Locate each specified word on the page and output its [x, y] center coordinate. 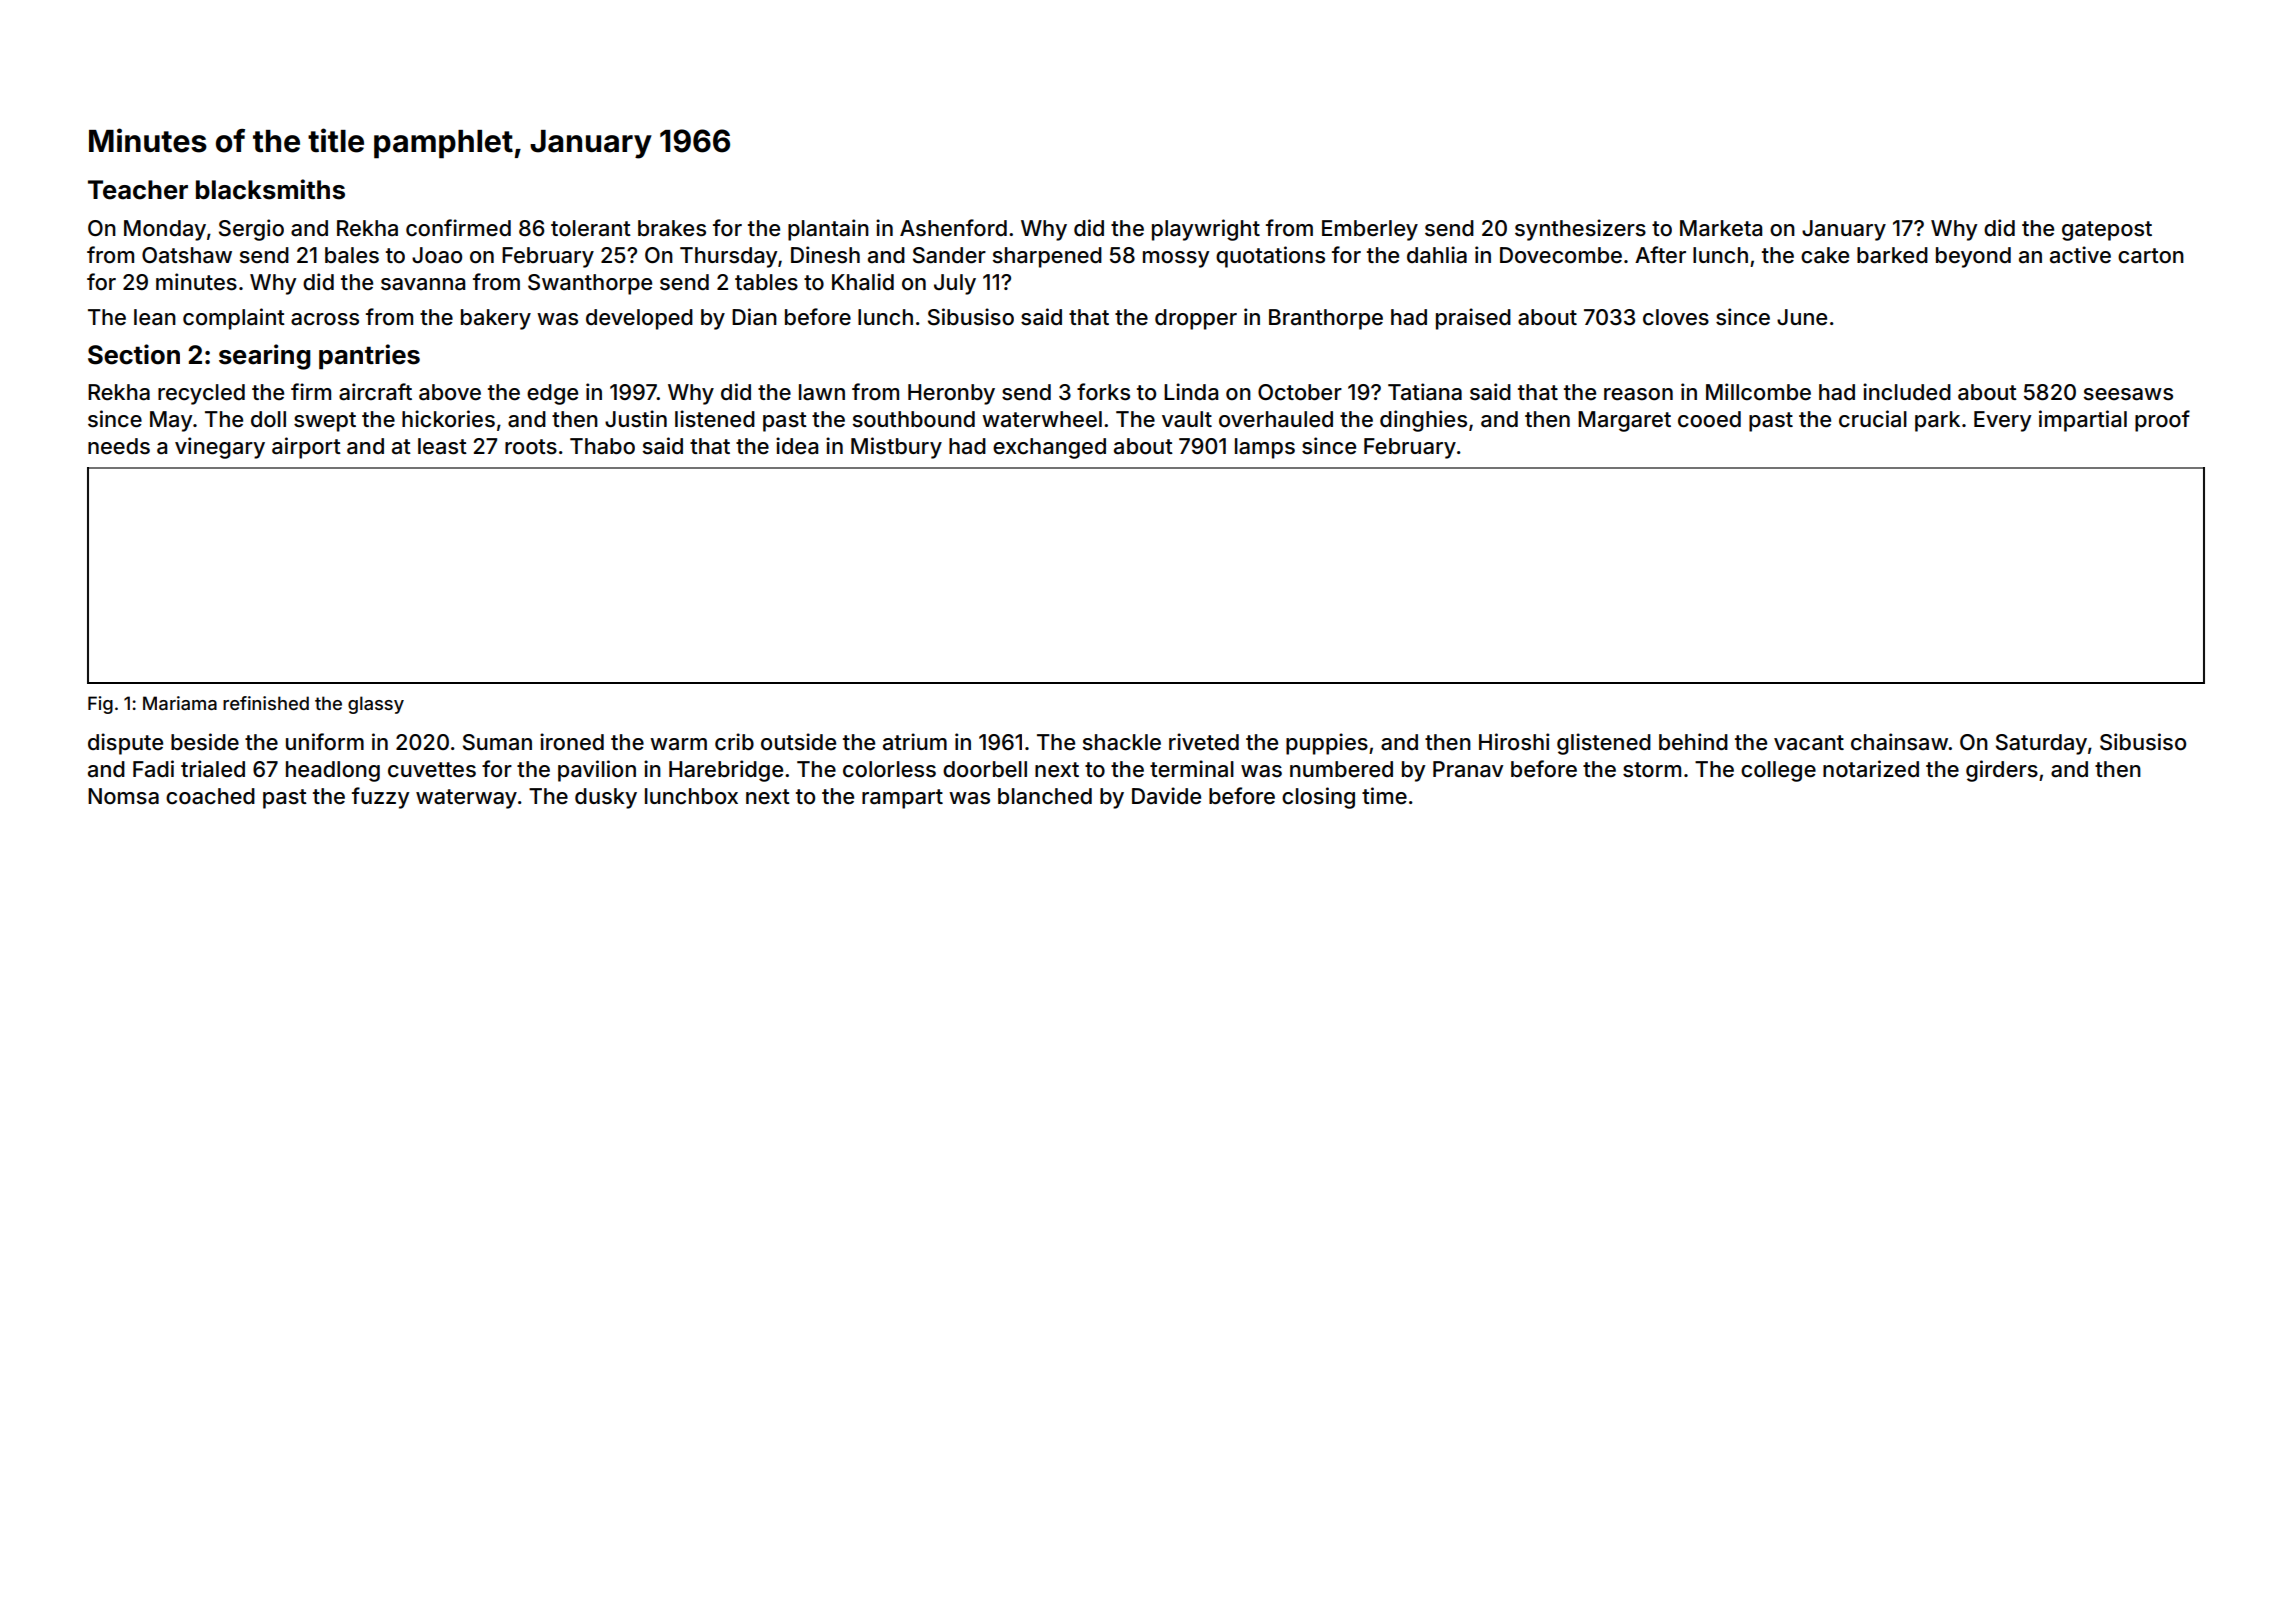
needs [119, 446]
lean [155, 317]
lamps [1265, 448]
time [1384, 796]
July [955, 284]
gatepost [2107, 231]
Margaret [1624, 421]
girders [2002, 771]
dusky [606, 798]
